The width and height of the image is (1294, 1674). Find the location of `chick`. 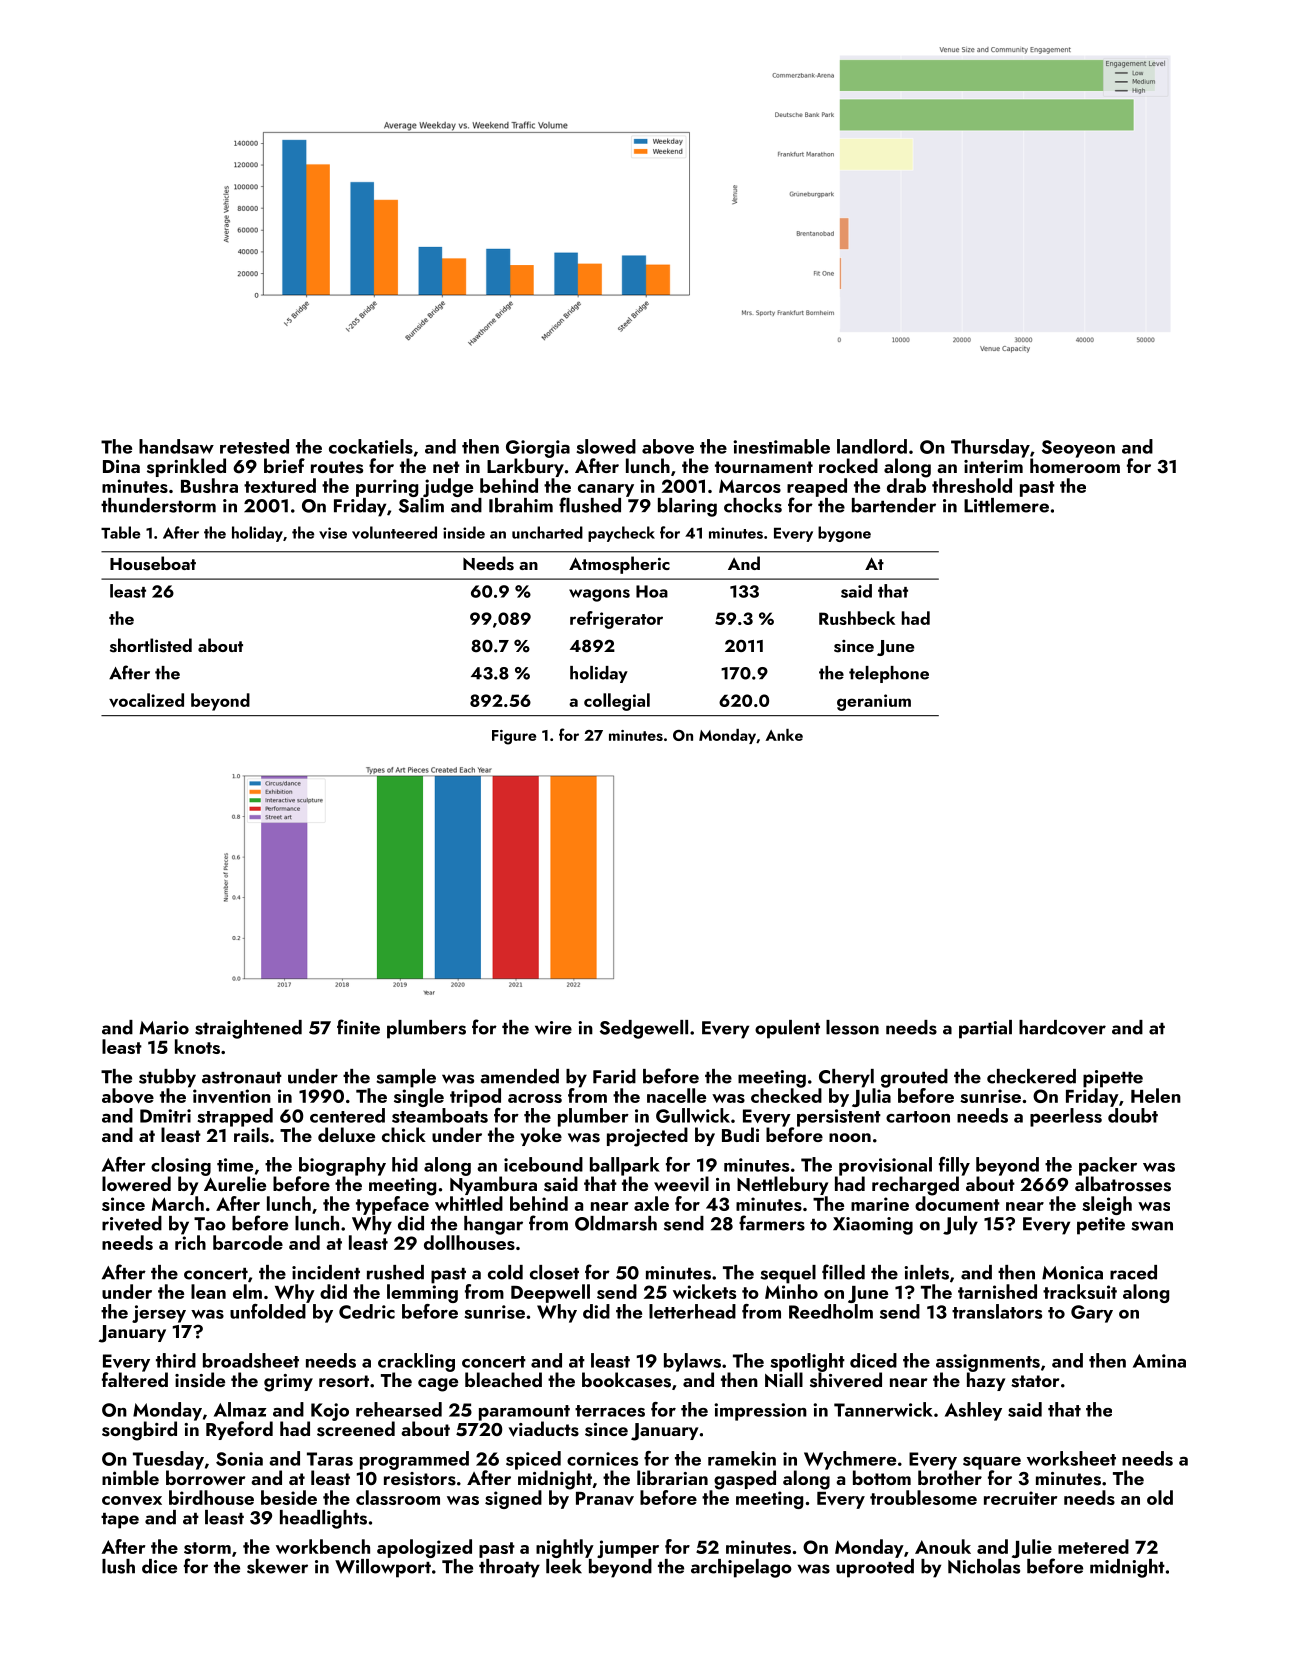

chick is located at coordinates (404, 1134).
